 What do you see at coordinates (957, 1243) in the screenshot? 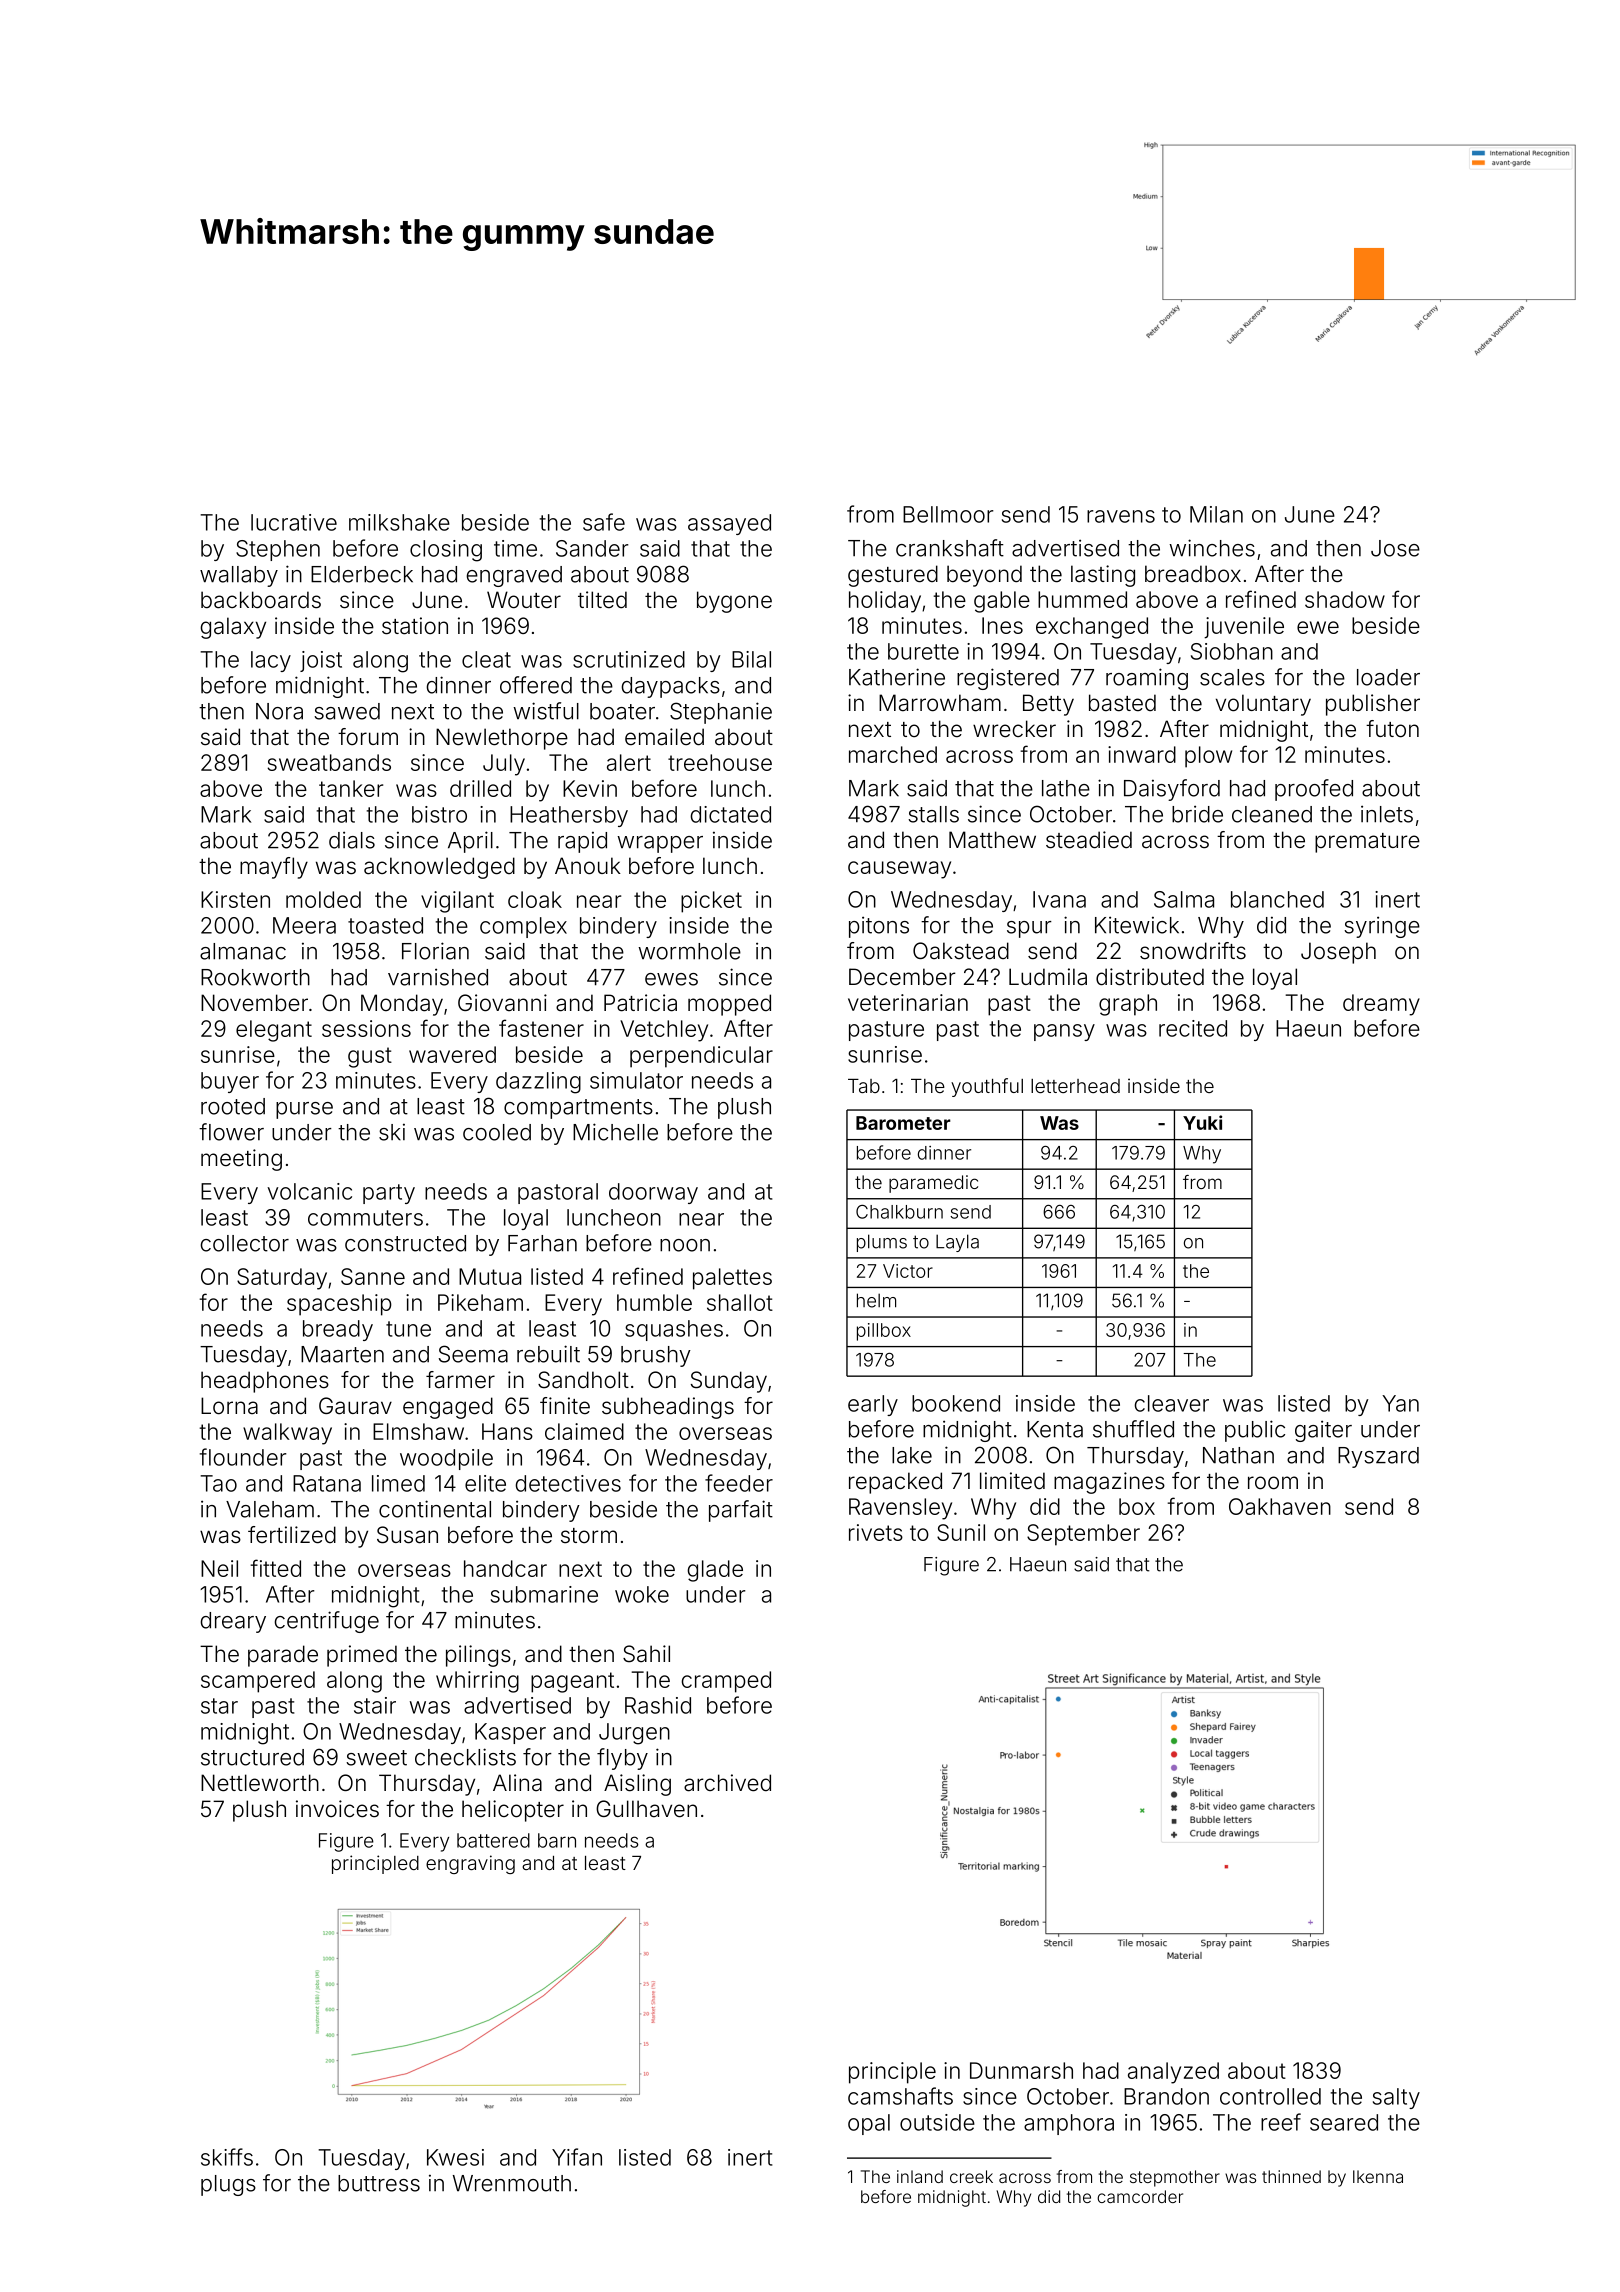
I see `Layla` at bounding box center [957, 1243].
